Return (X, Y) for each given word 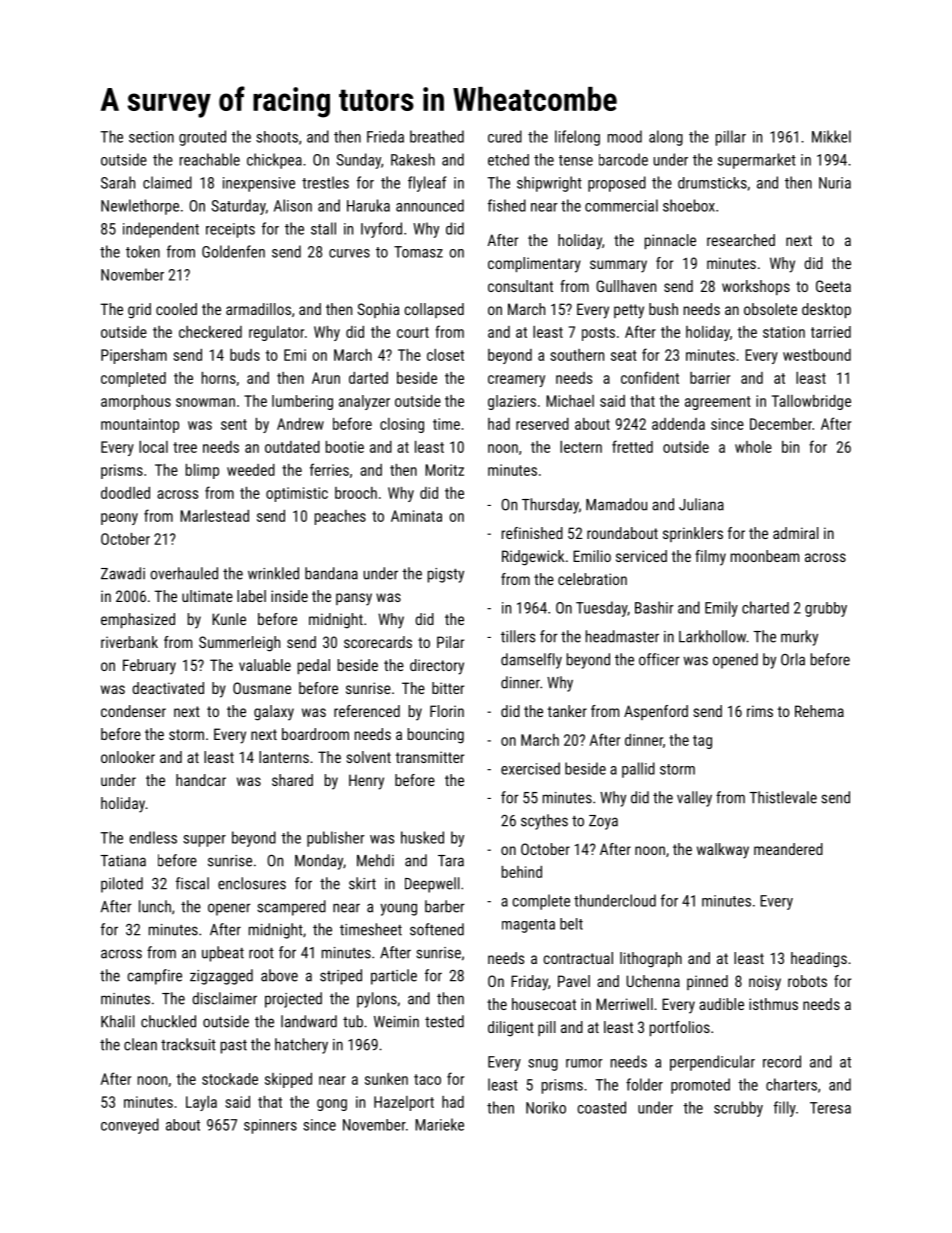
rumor (584, 1063)
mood (625, 136)
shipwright (549, 184)
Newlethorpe (140, 207)
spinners (270, 1126)
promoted (700, 1086)
